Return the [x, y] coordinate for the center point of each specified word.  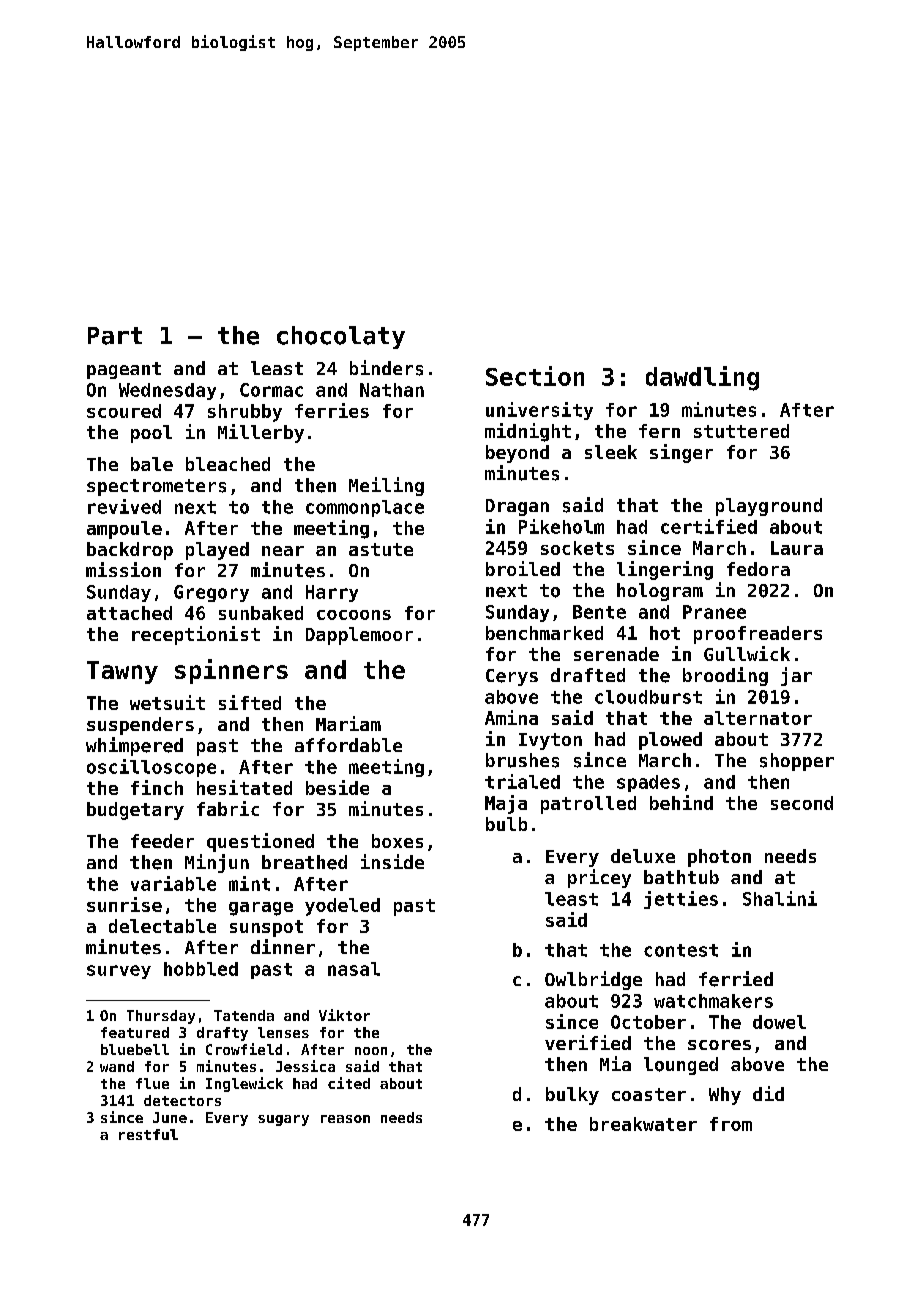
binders [386, 368]
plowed [670, 741]
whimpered [134, 746]
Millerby [261, 433]
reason [345, 1119]
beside [337, 787]
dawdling [702, 378]
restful [148, 1134]
